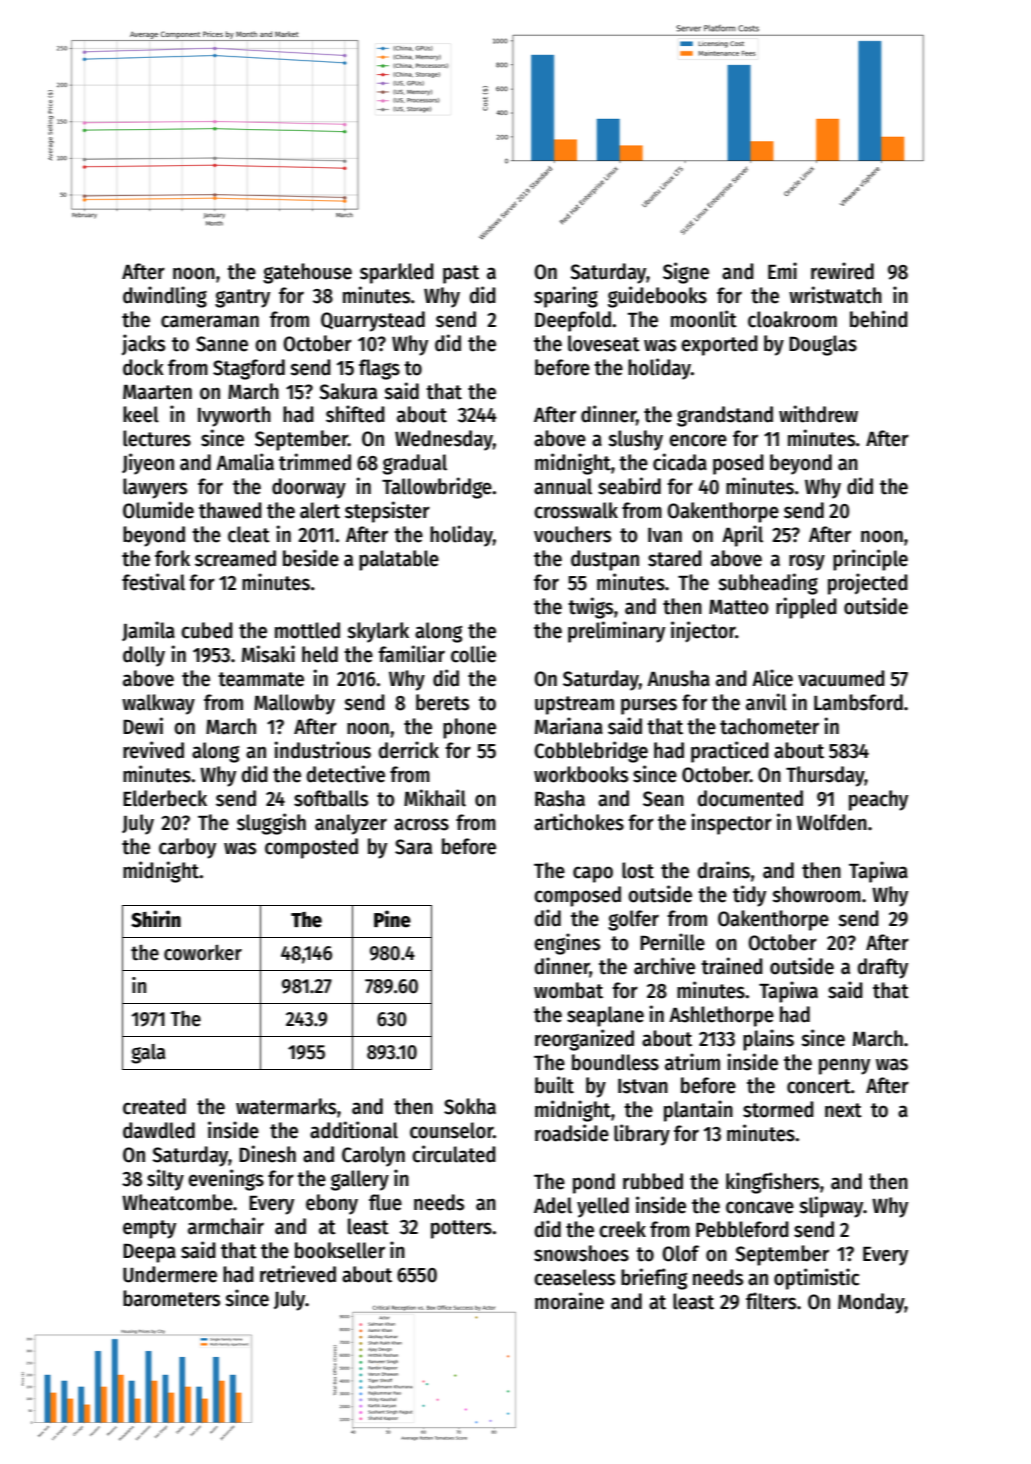 This image has width=1031, height=1464. I want to click on barometers, so click(171, 1298).
